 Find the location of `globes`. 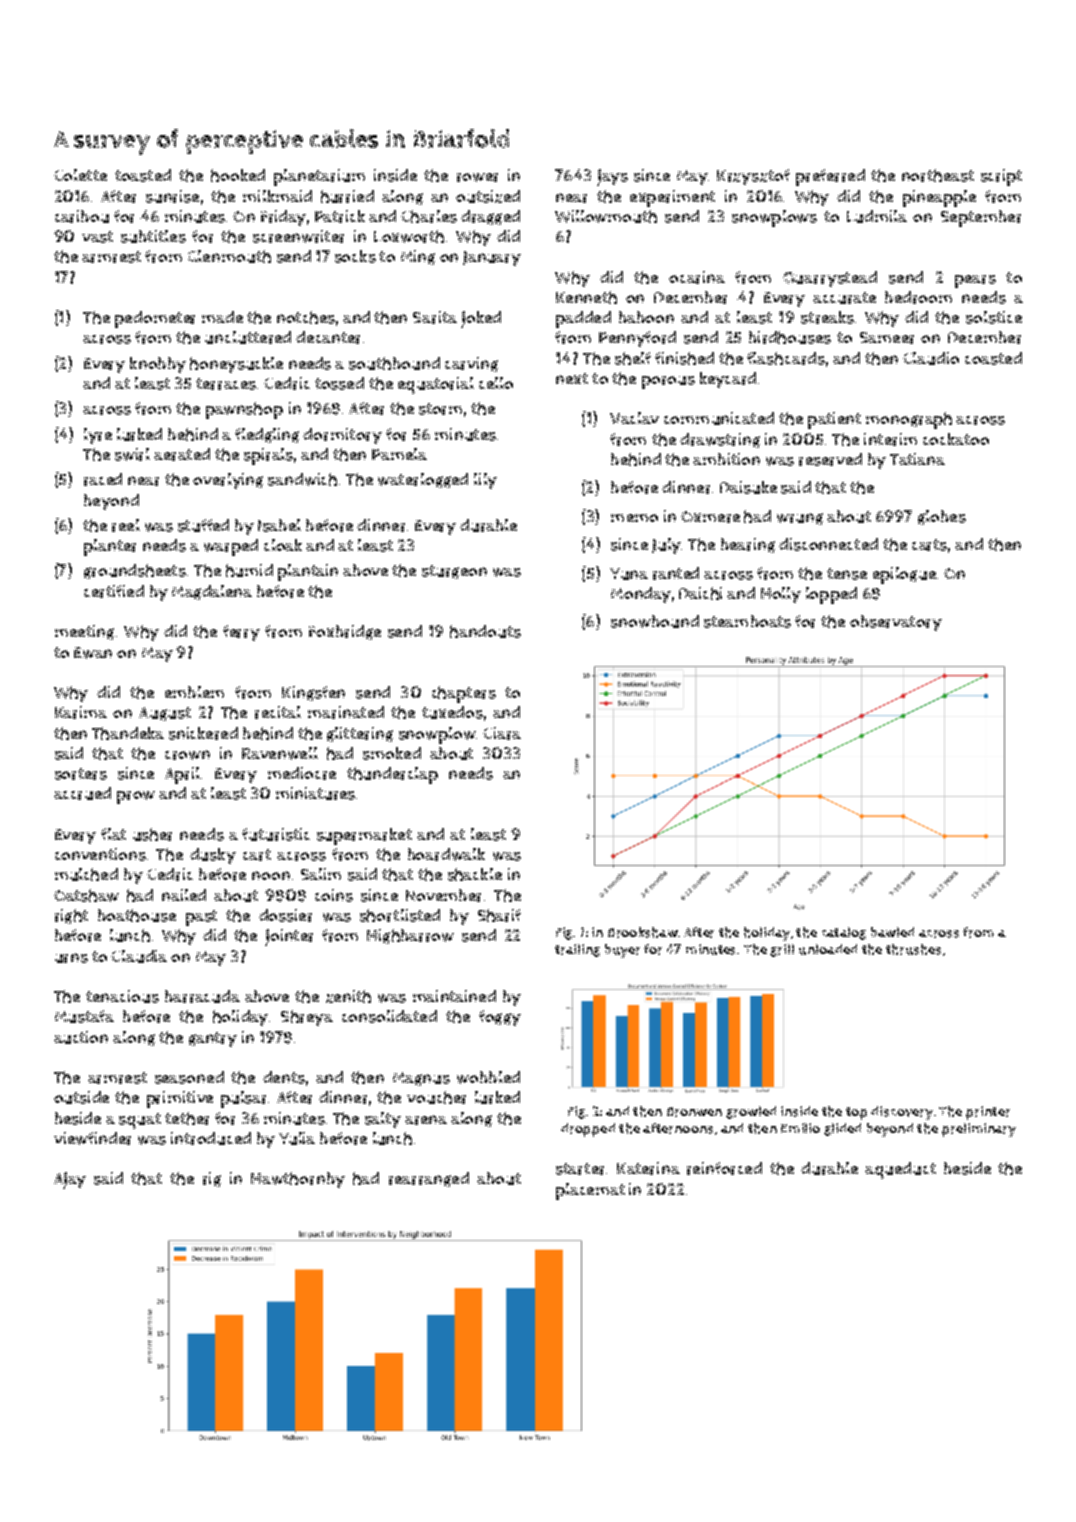

globes is located at coordinates (942, 517).
